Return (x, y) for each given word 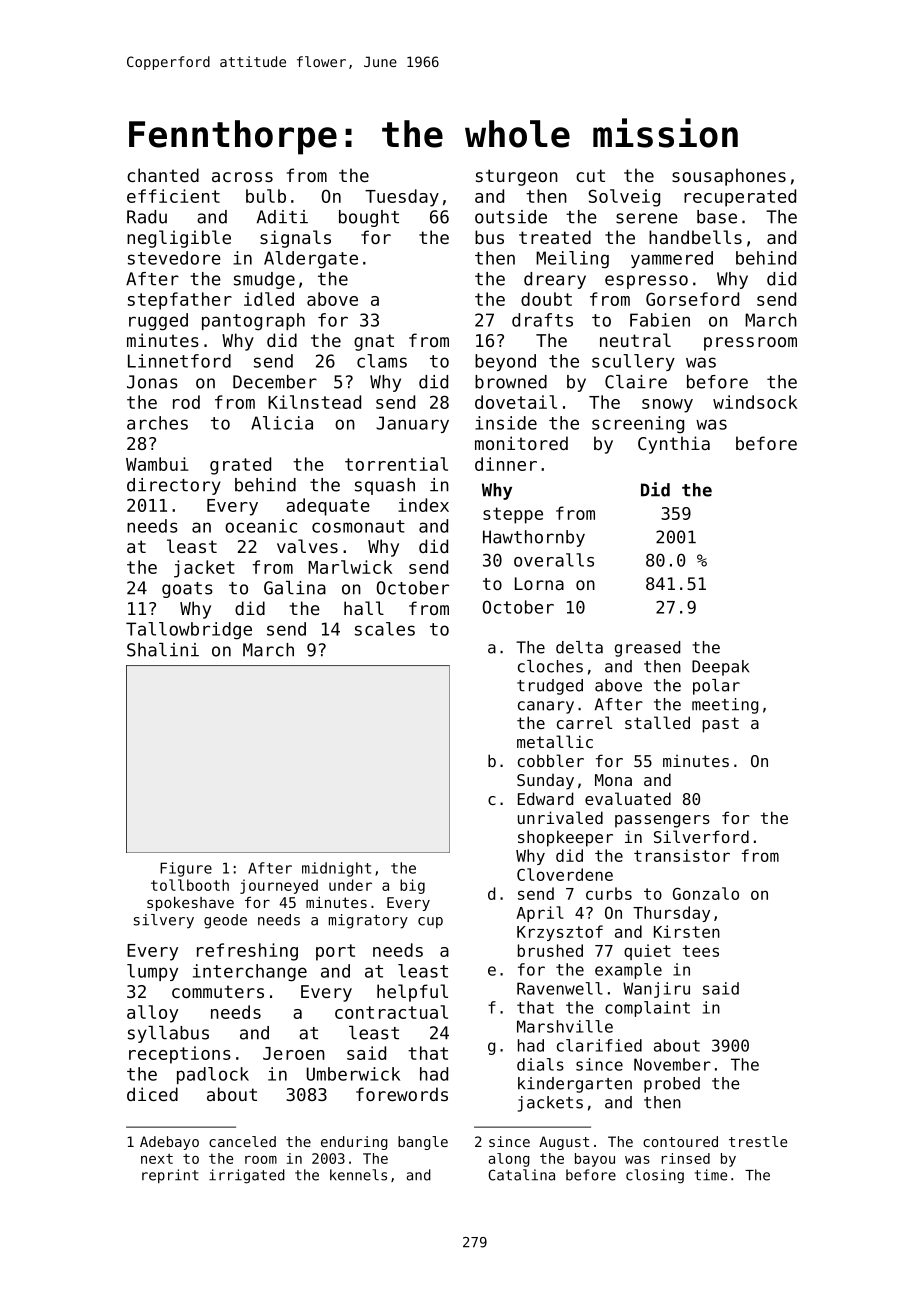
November (672, 1064)
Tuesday (402, 198)
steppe (513, 515)
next (157, 1159)
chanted (163, 175)
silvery (164, 921)
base (717, 217)
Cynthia (674, 445)
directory (174, 486)
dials (540, 1064)
